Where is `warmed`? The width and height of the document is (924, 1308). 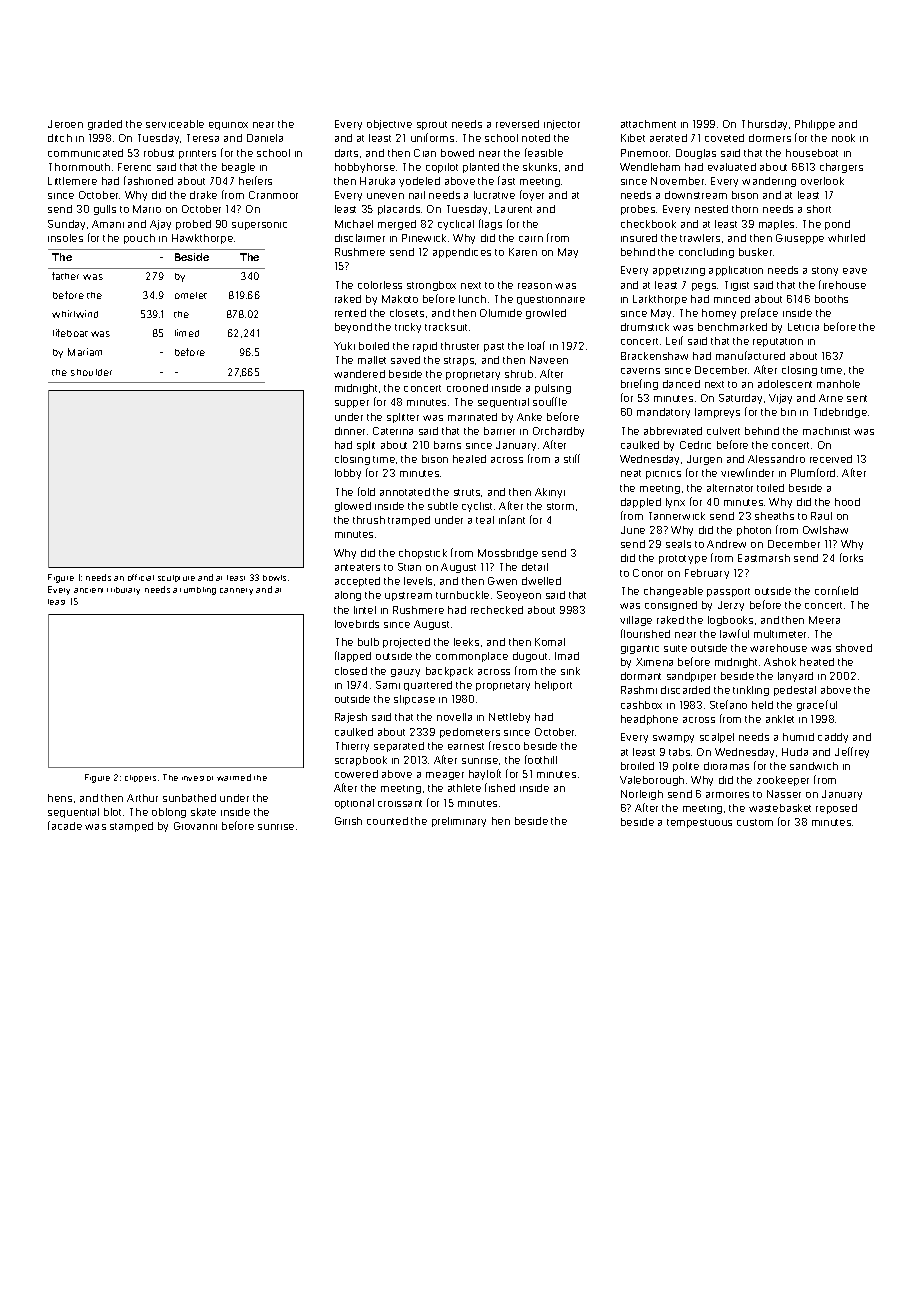 warmed is located at coordinates (234, 777).
